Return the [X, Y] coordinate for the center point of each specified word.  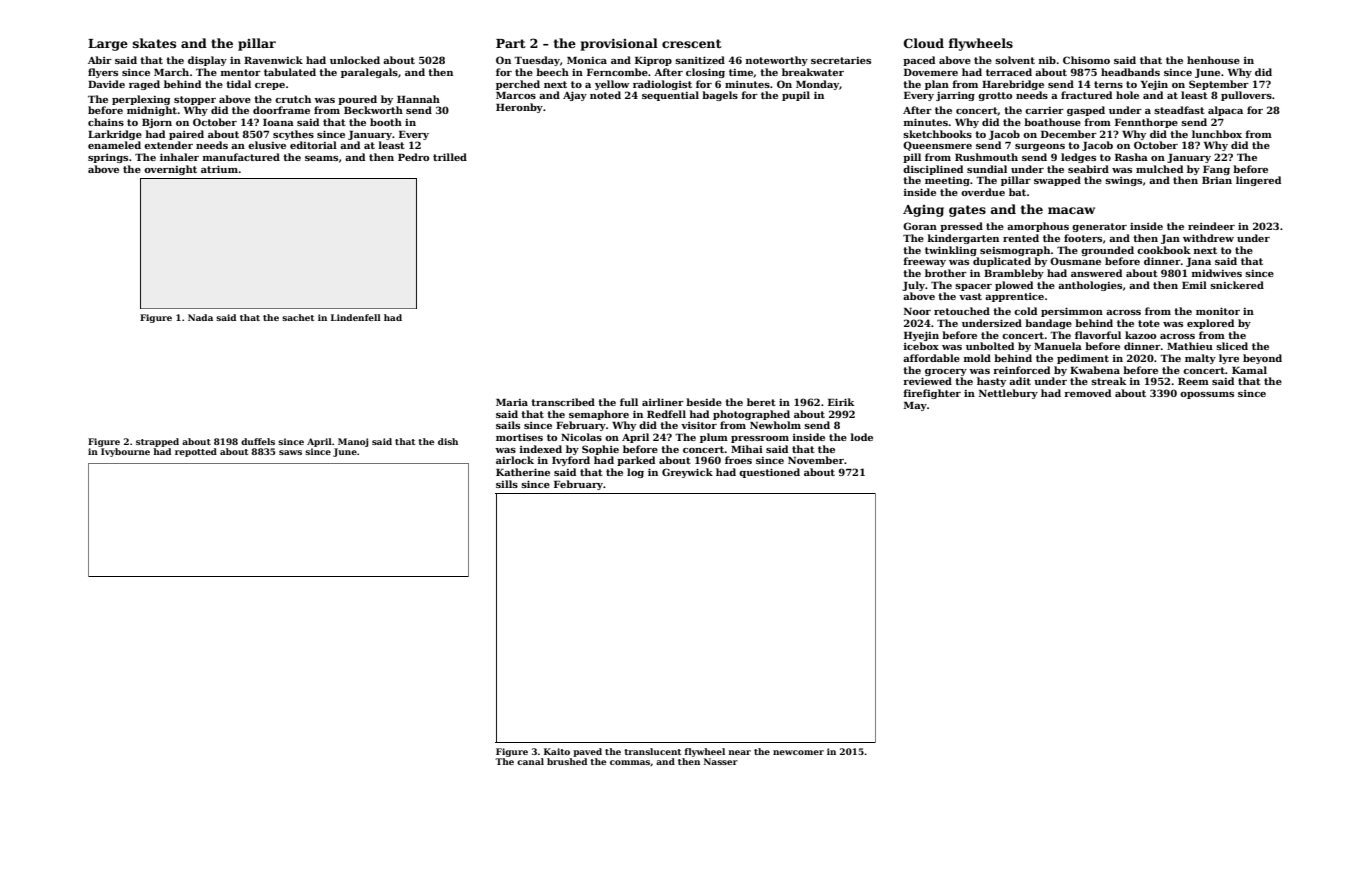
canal [530, 761]
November [816, 460]
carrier [1044, 110]
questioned [769, 473]
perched [518, 85]
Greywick [687, 473]
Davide [106, 84]
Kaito [557, 751]
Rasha [1131, 157]
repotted [196, 452]
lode [862, 437]
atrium [219, 169]
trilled [450, 157]
